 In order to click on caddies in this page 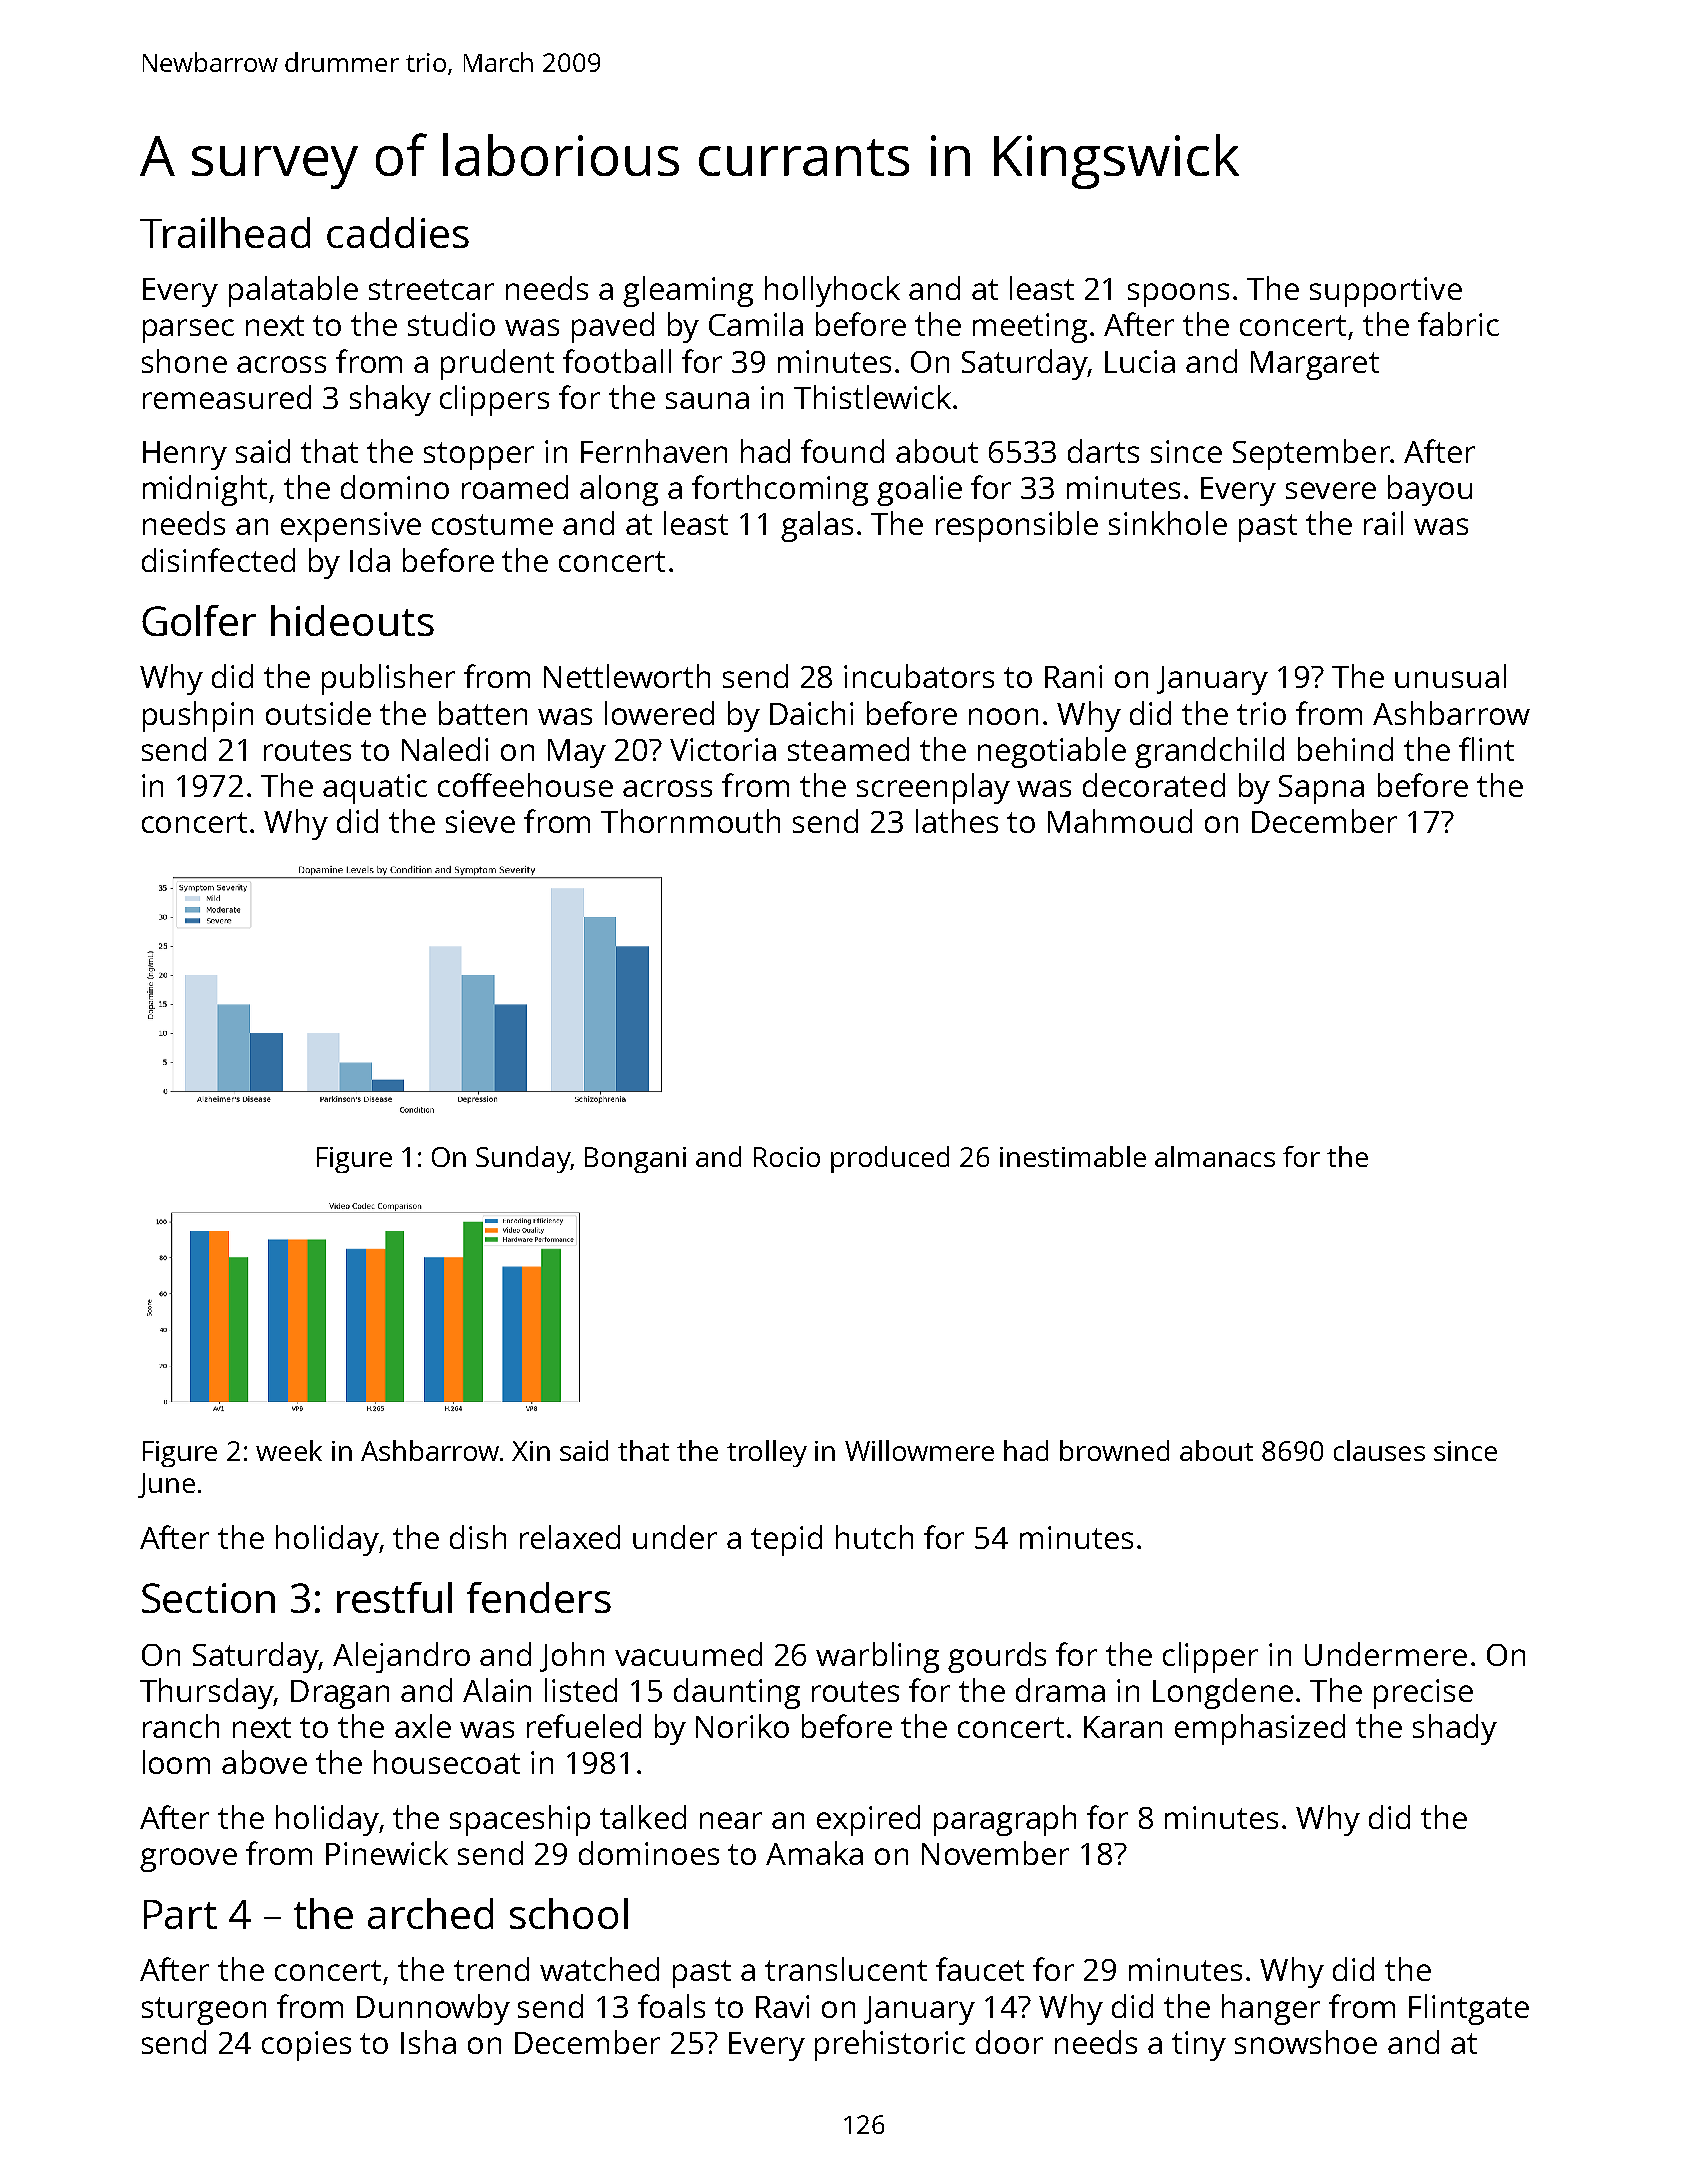, I will do `click(398, 232)`.
